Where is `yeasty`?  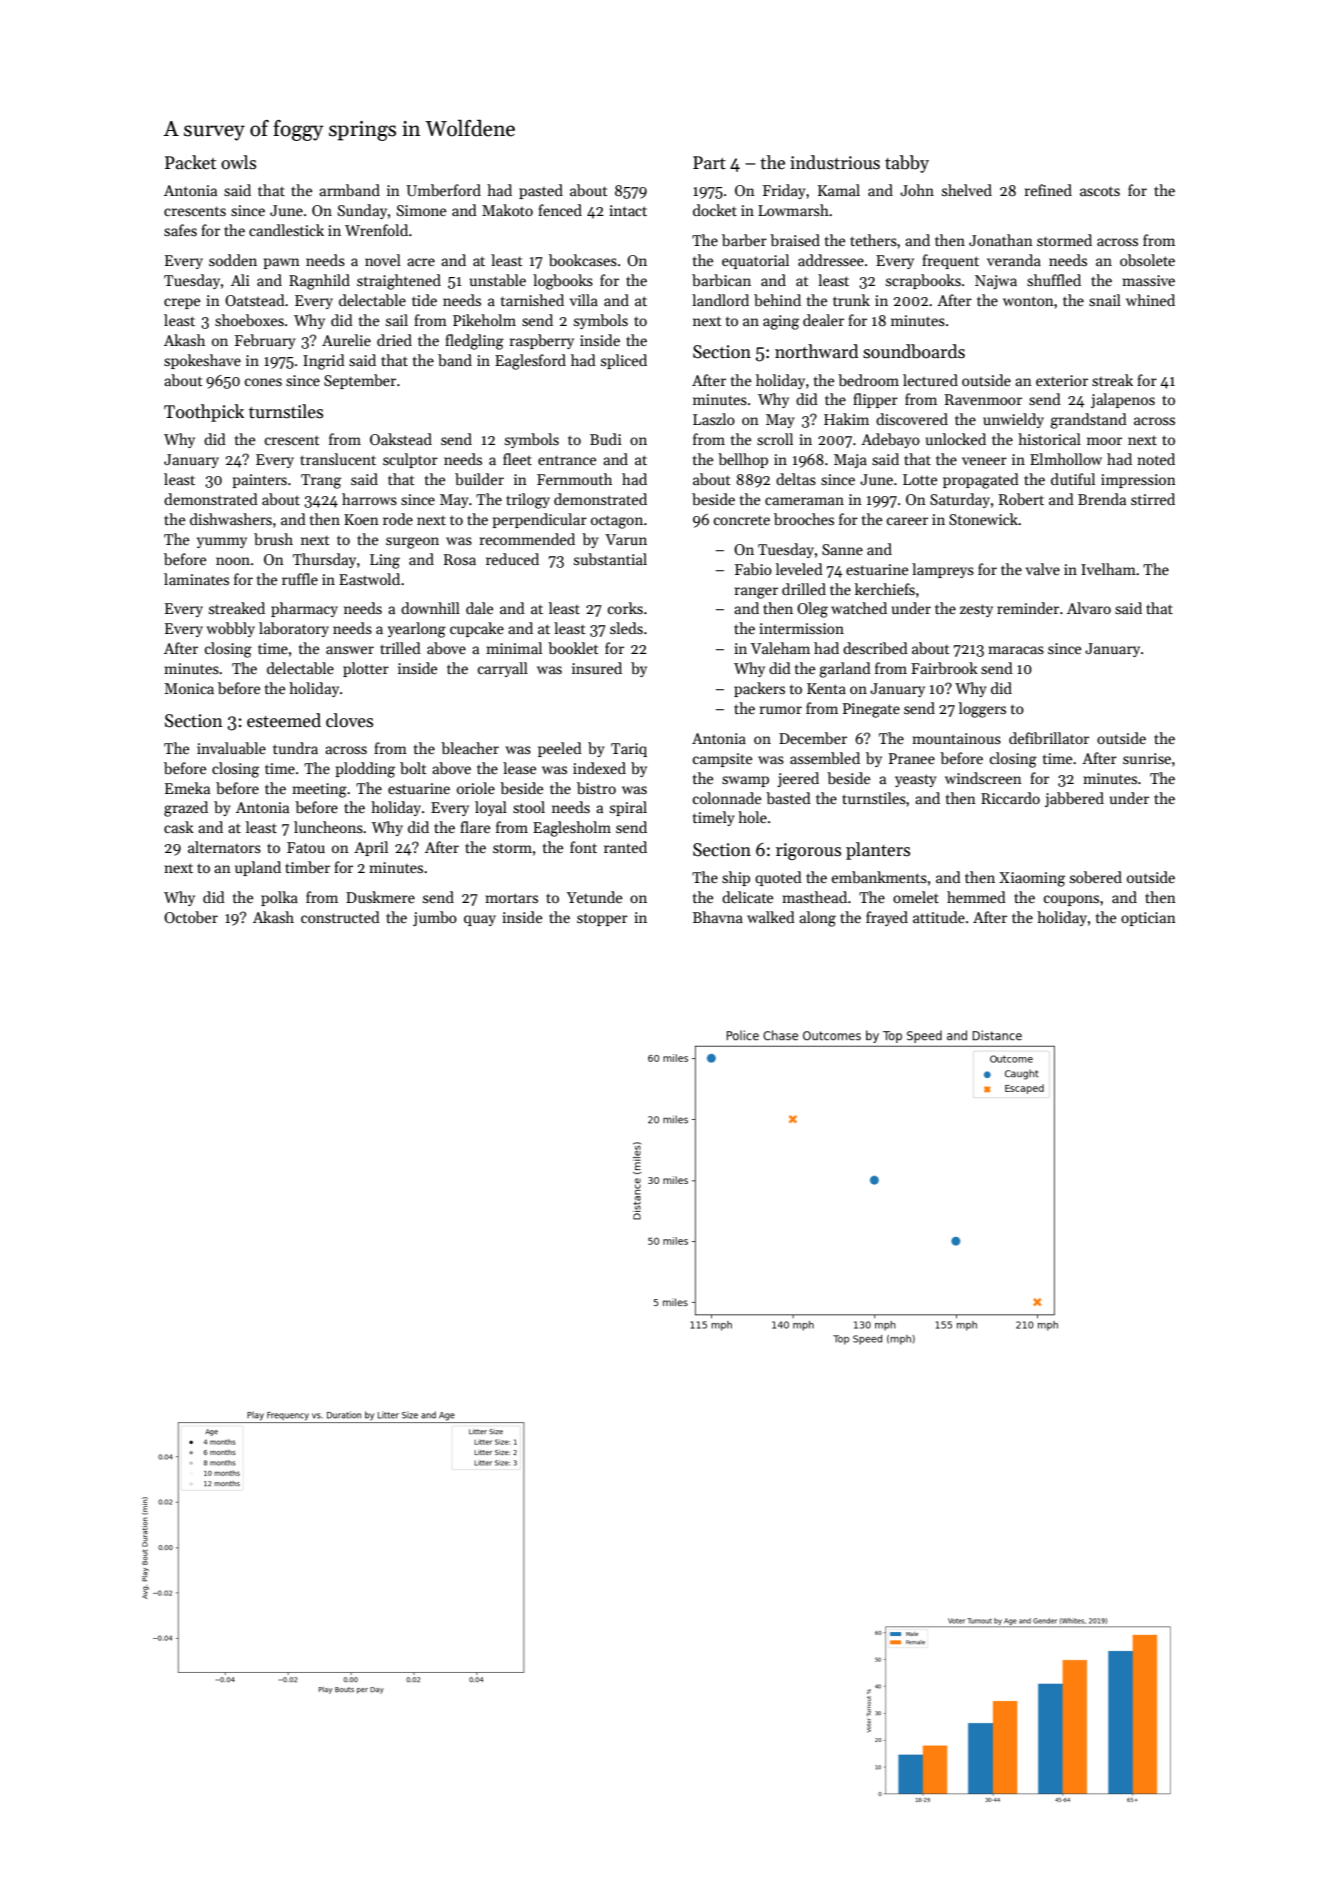
yeasty is located at coordinates (916, 780).
